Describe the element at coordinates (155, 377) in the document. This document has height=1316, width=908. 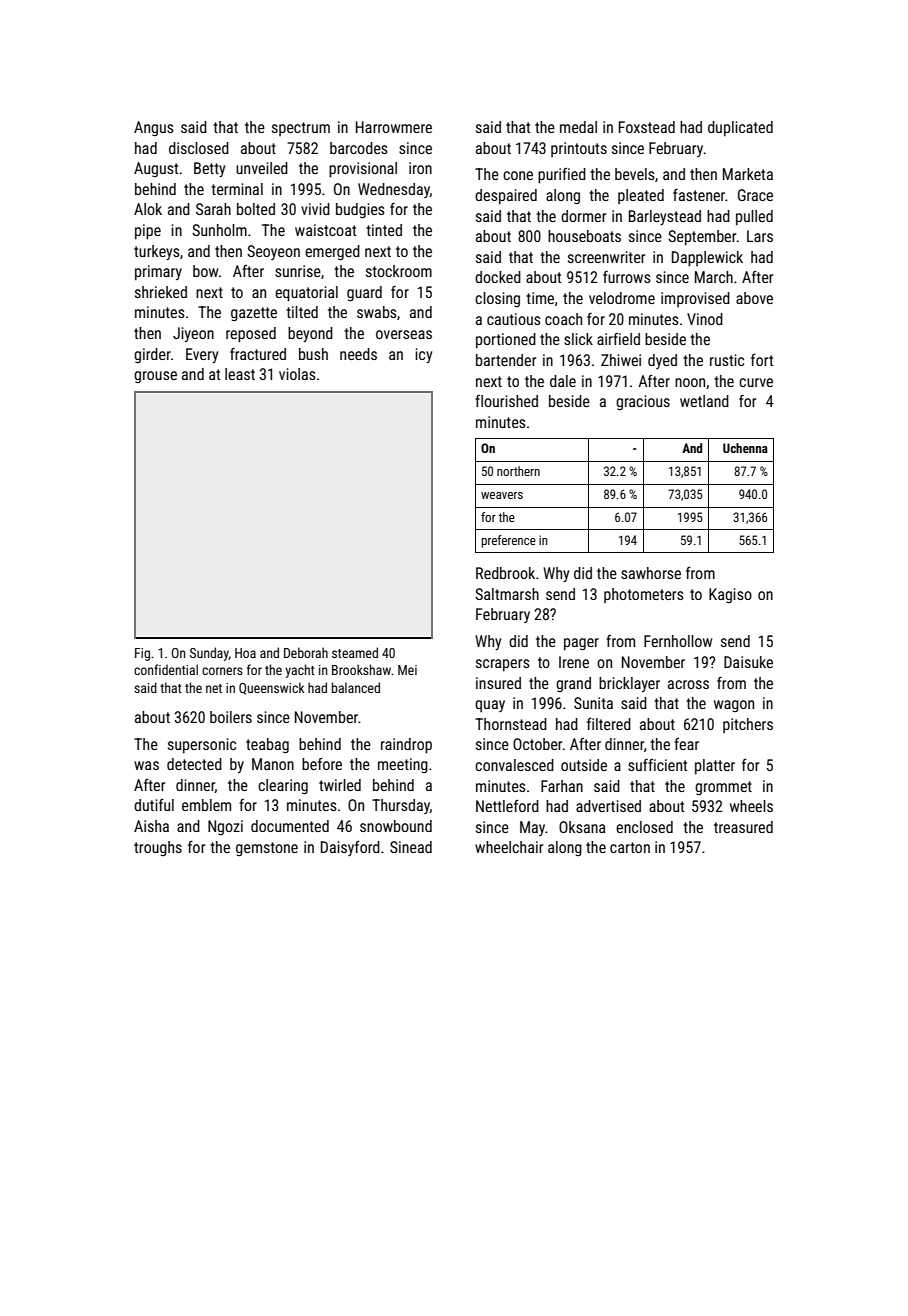
I see `grouse` at that location.
